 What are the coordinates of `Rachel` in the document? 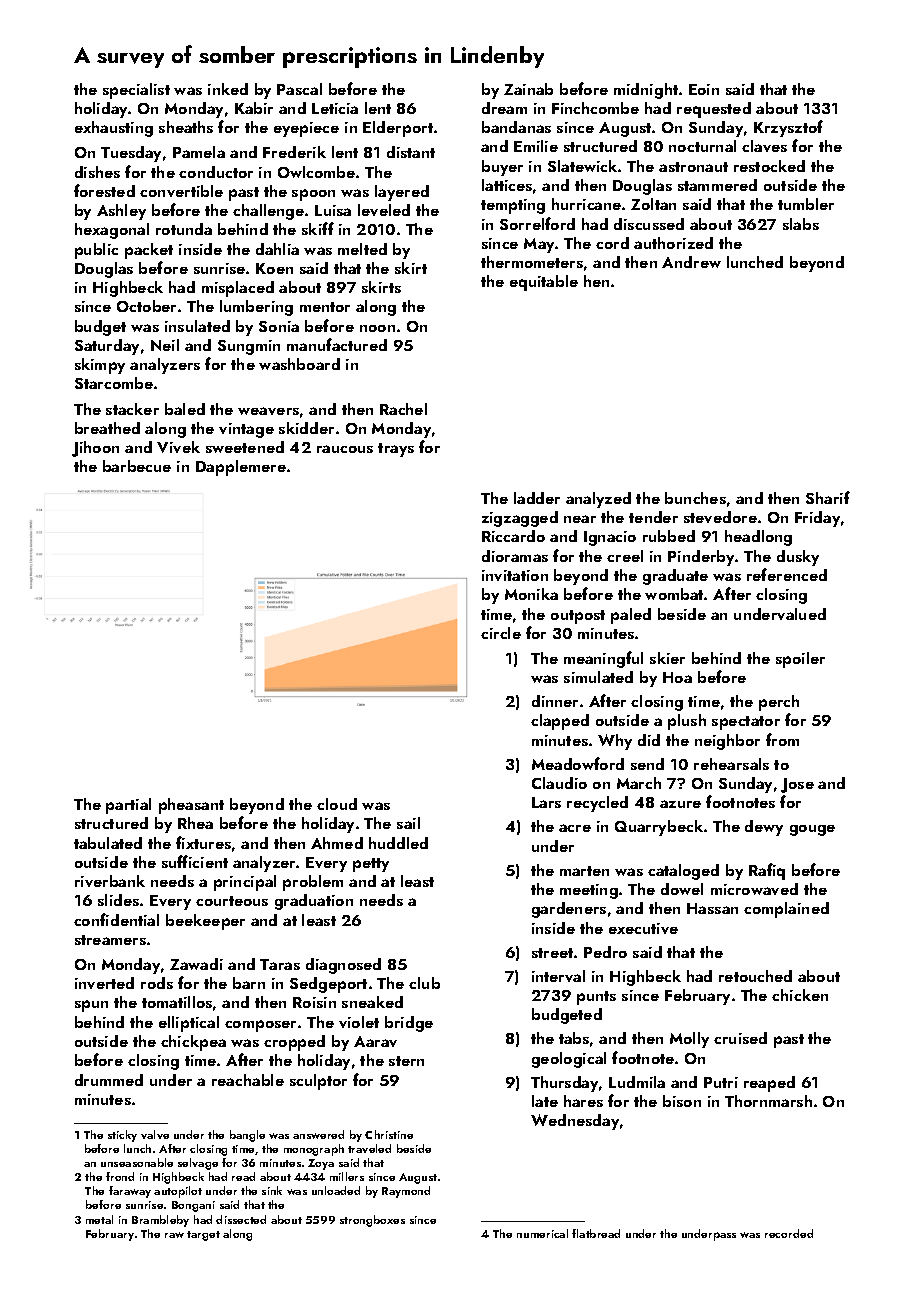 It's located at (403, 409).
